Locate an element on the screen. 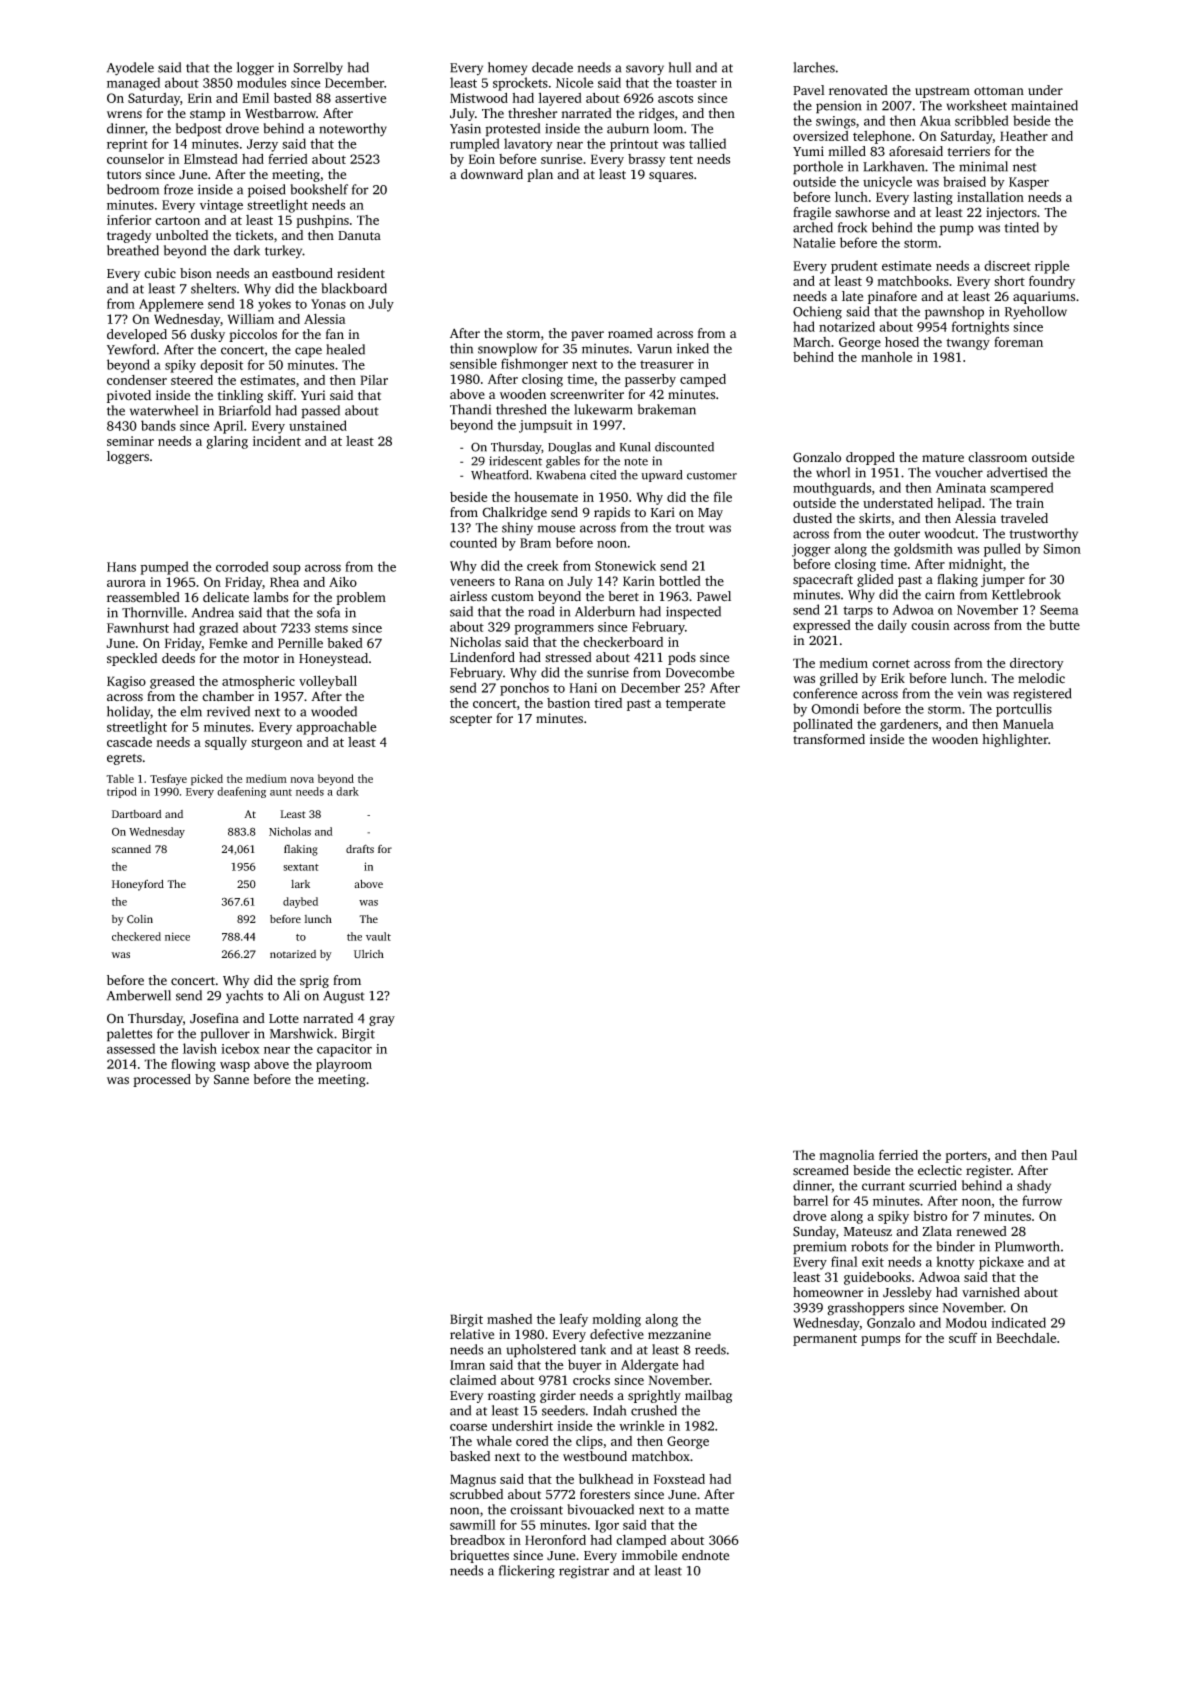  bottled is located at coordinates (680, 581).
